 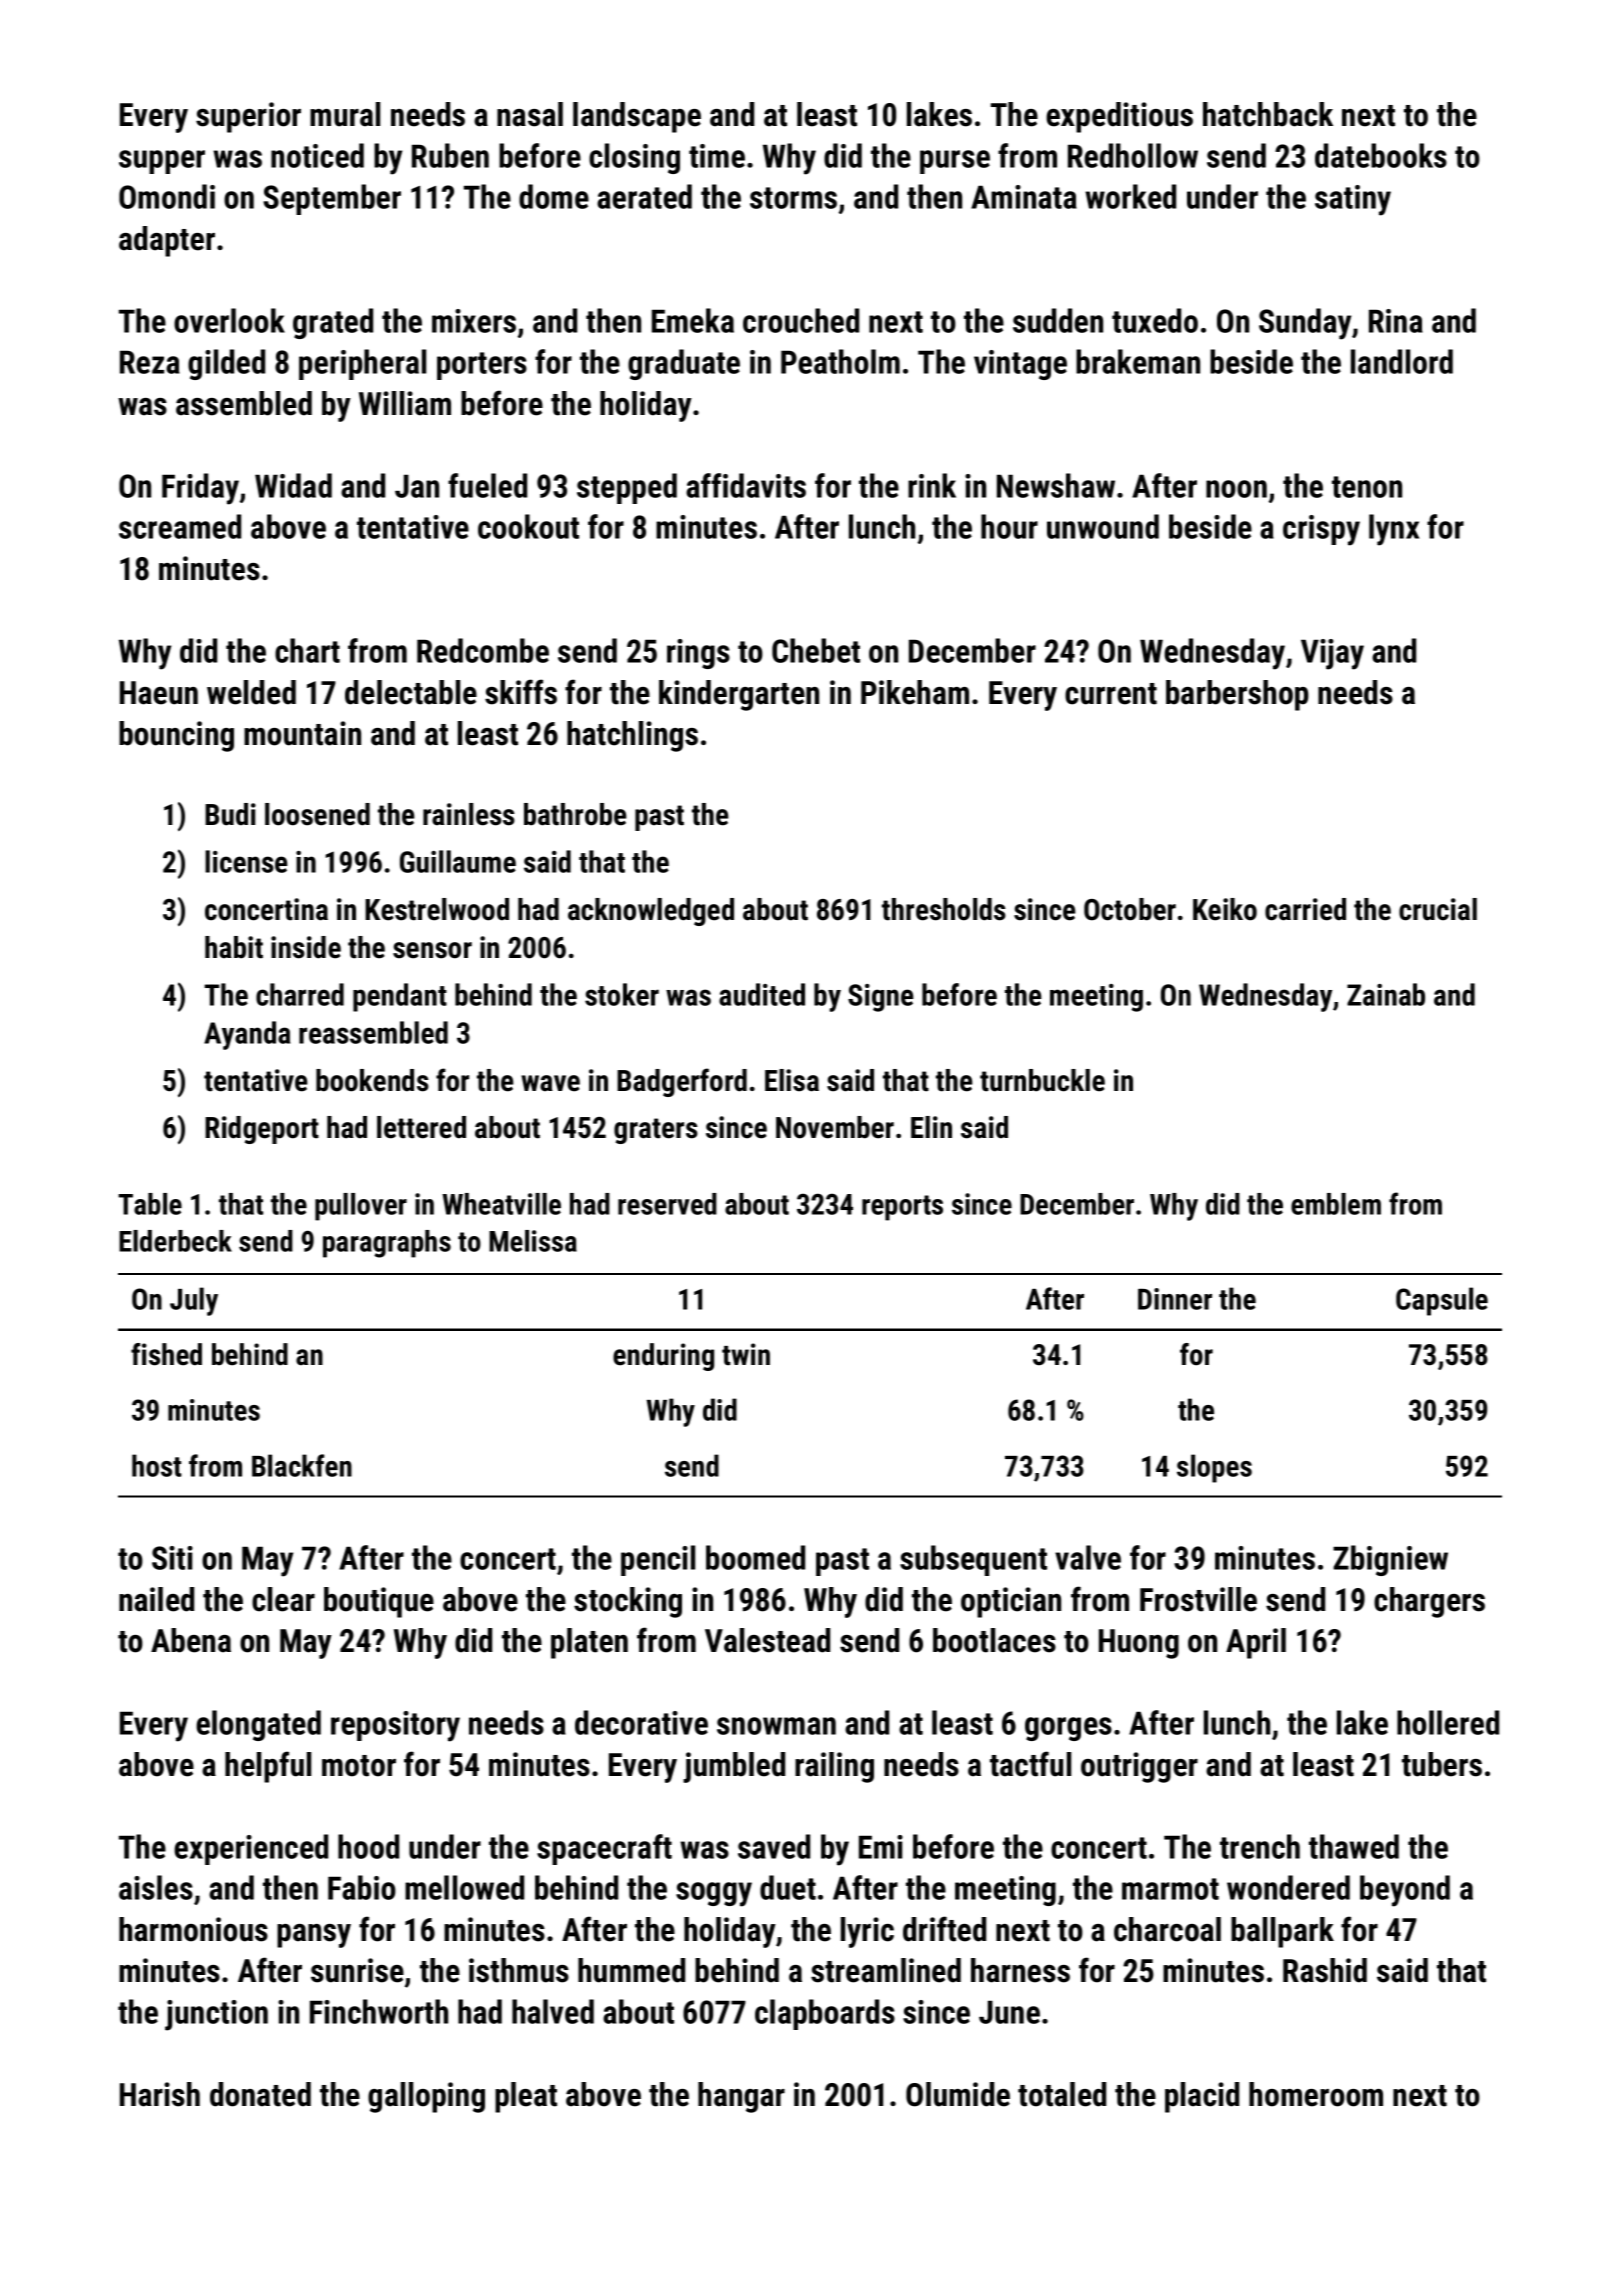 What do you see at coordinates (432, 950) in the image?
I see `sensor` at bounding box center [432, 950].
